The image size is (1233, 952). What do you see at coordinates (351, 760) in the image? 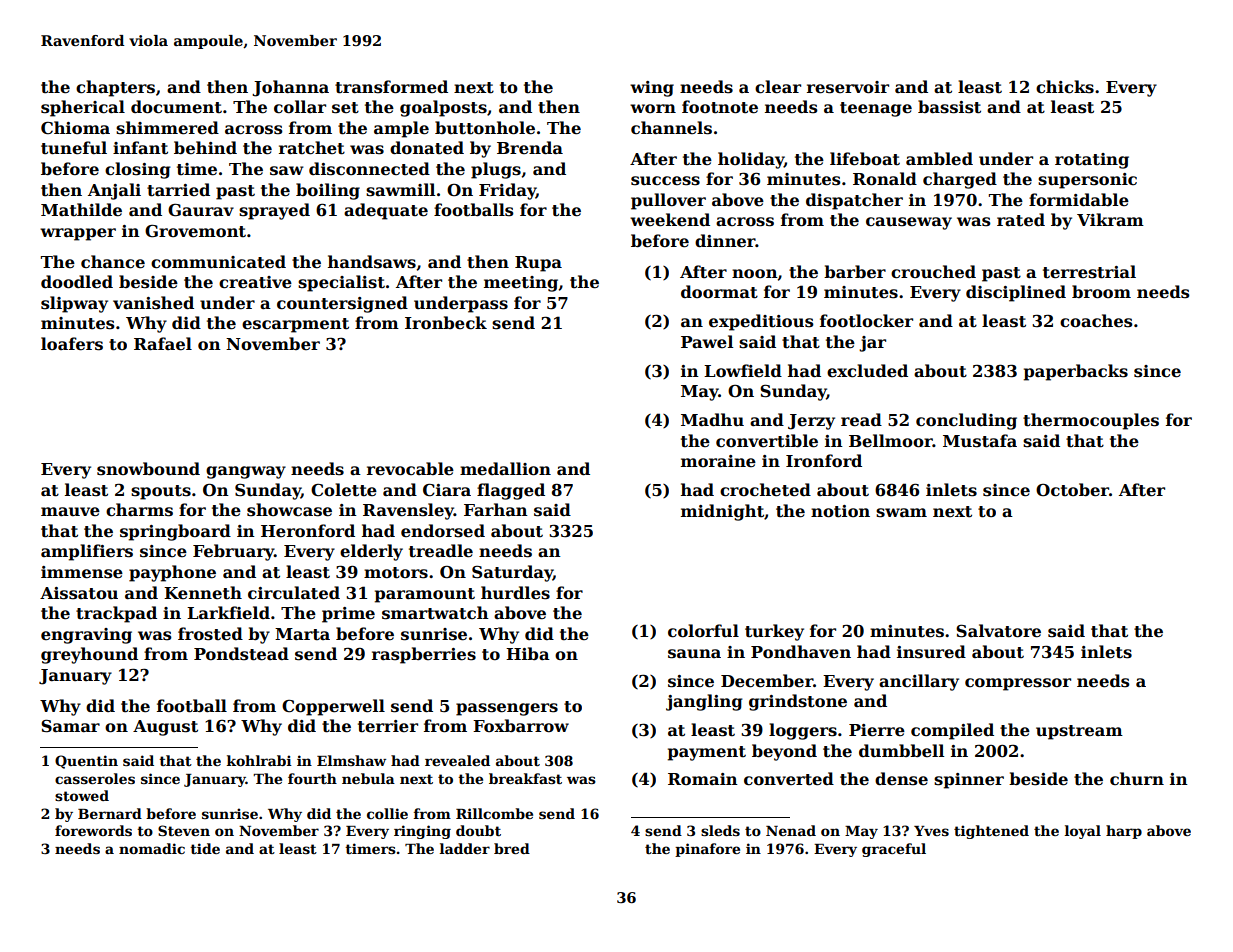
I see `Elmshaw` at bounding box center [351, 760].
